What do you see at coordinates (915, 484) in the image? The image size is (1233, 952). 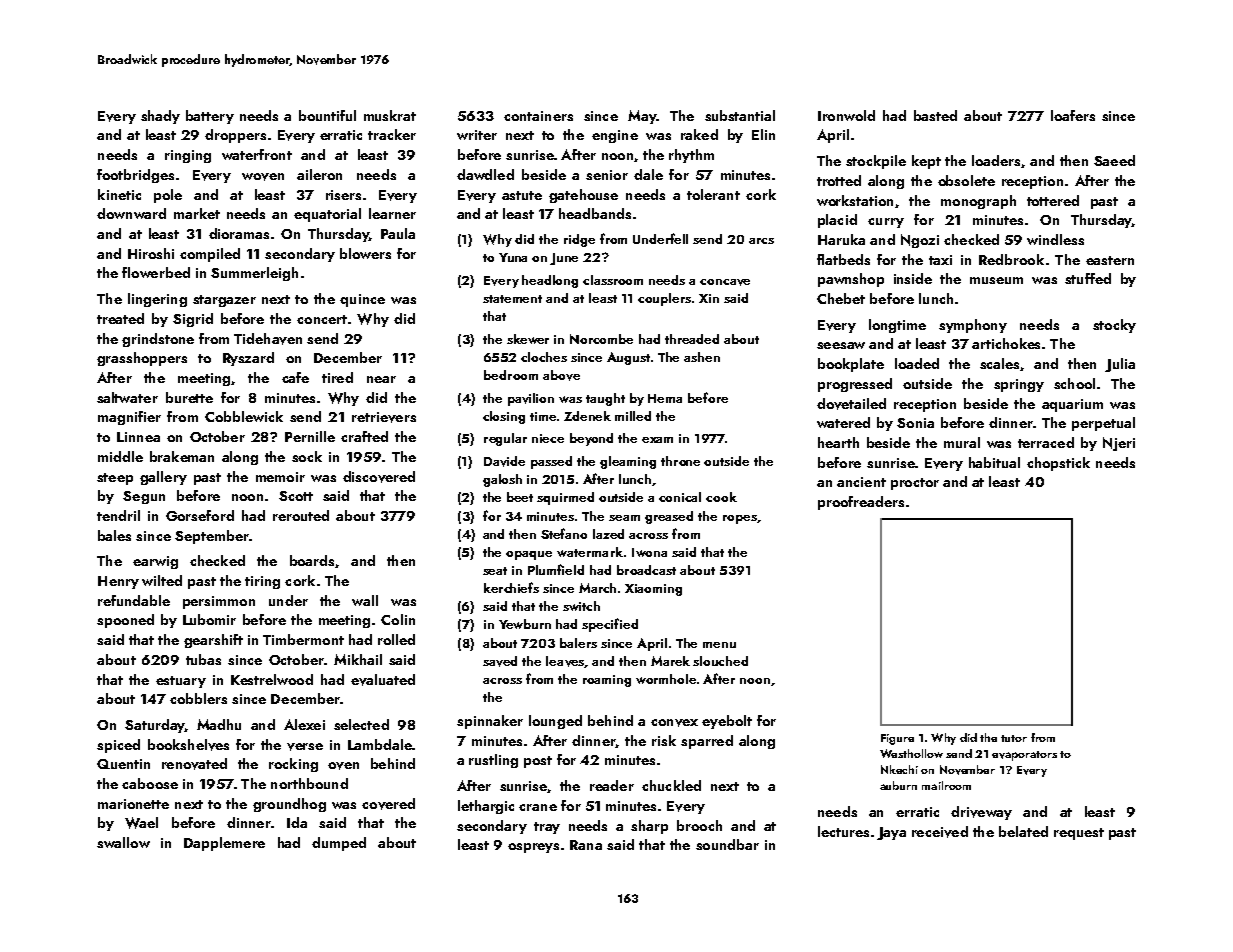 I see `proctor` at bounding box center [915, 484].
